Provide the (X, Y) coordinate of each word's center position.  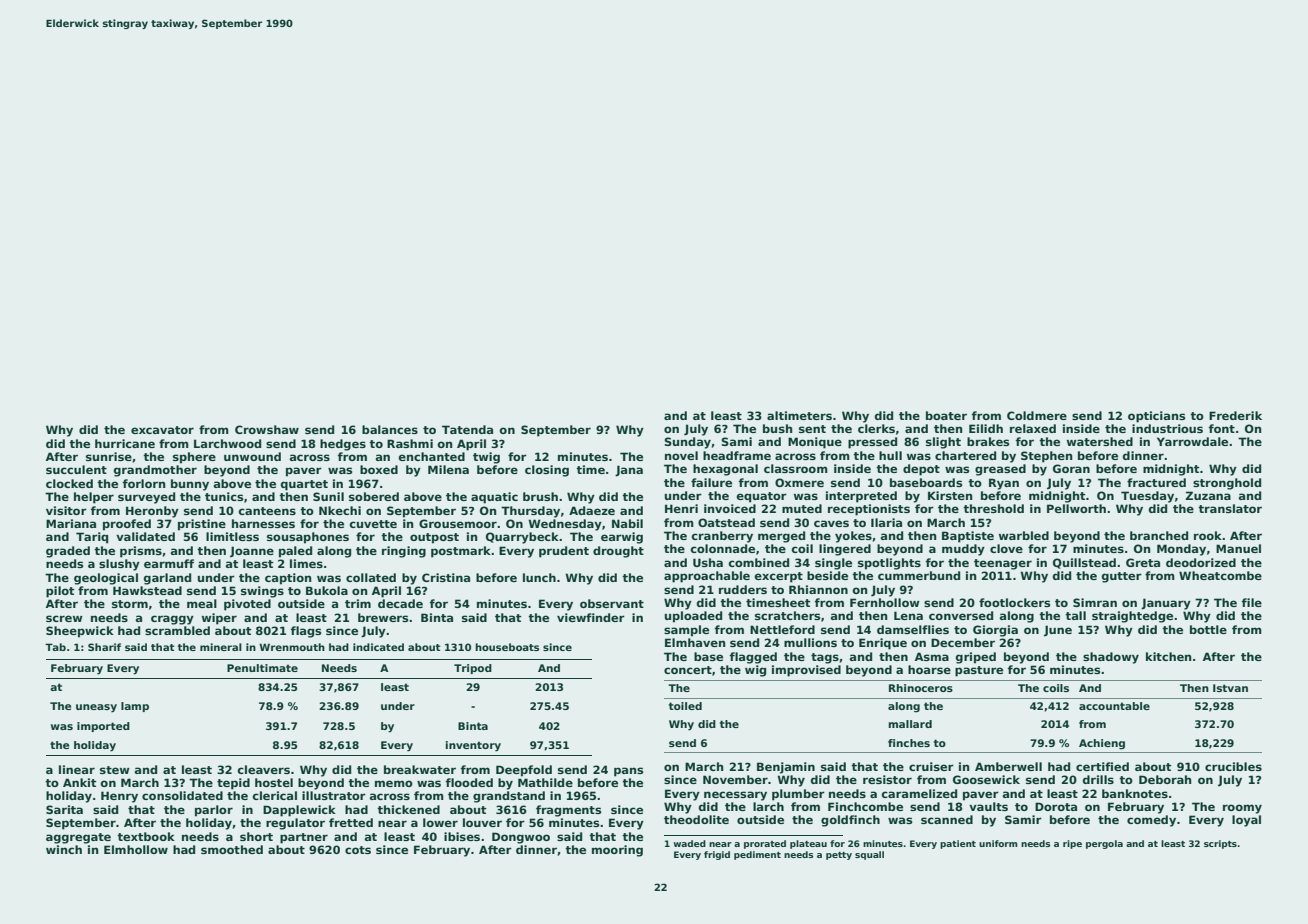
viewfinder (591, 617)
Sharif (104, 647)
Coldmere (1037, 415)
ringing (404, 552)
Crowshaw (267, 429)
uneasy (96, 708)
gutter (1122, 577)
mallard (910, 724)
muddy (963, 550)
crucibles (1233, 766)
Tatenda (467, 429)
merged (781, 537)
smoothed (232, 849)
